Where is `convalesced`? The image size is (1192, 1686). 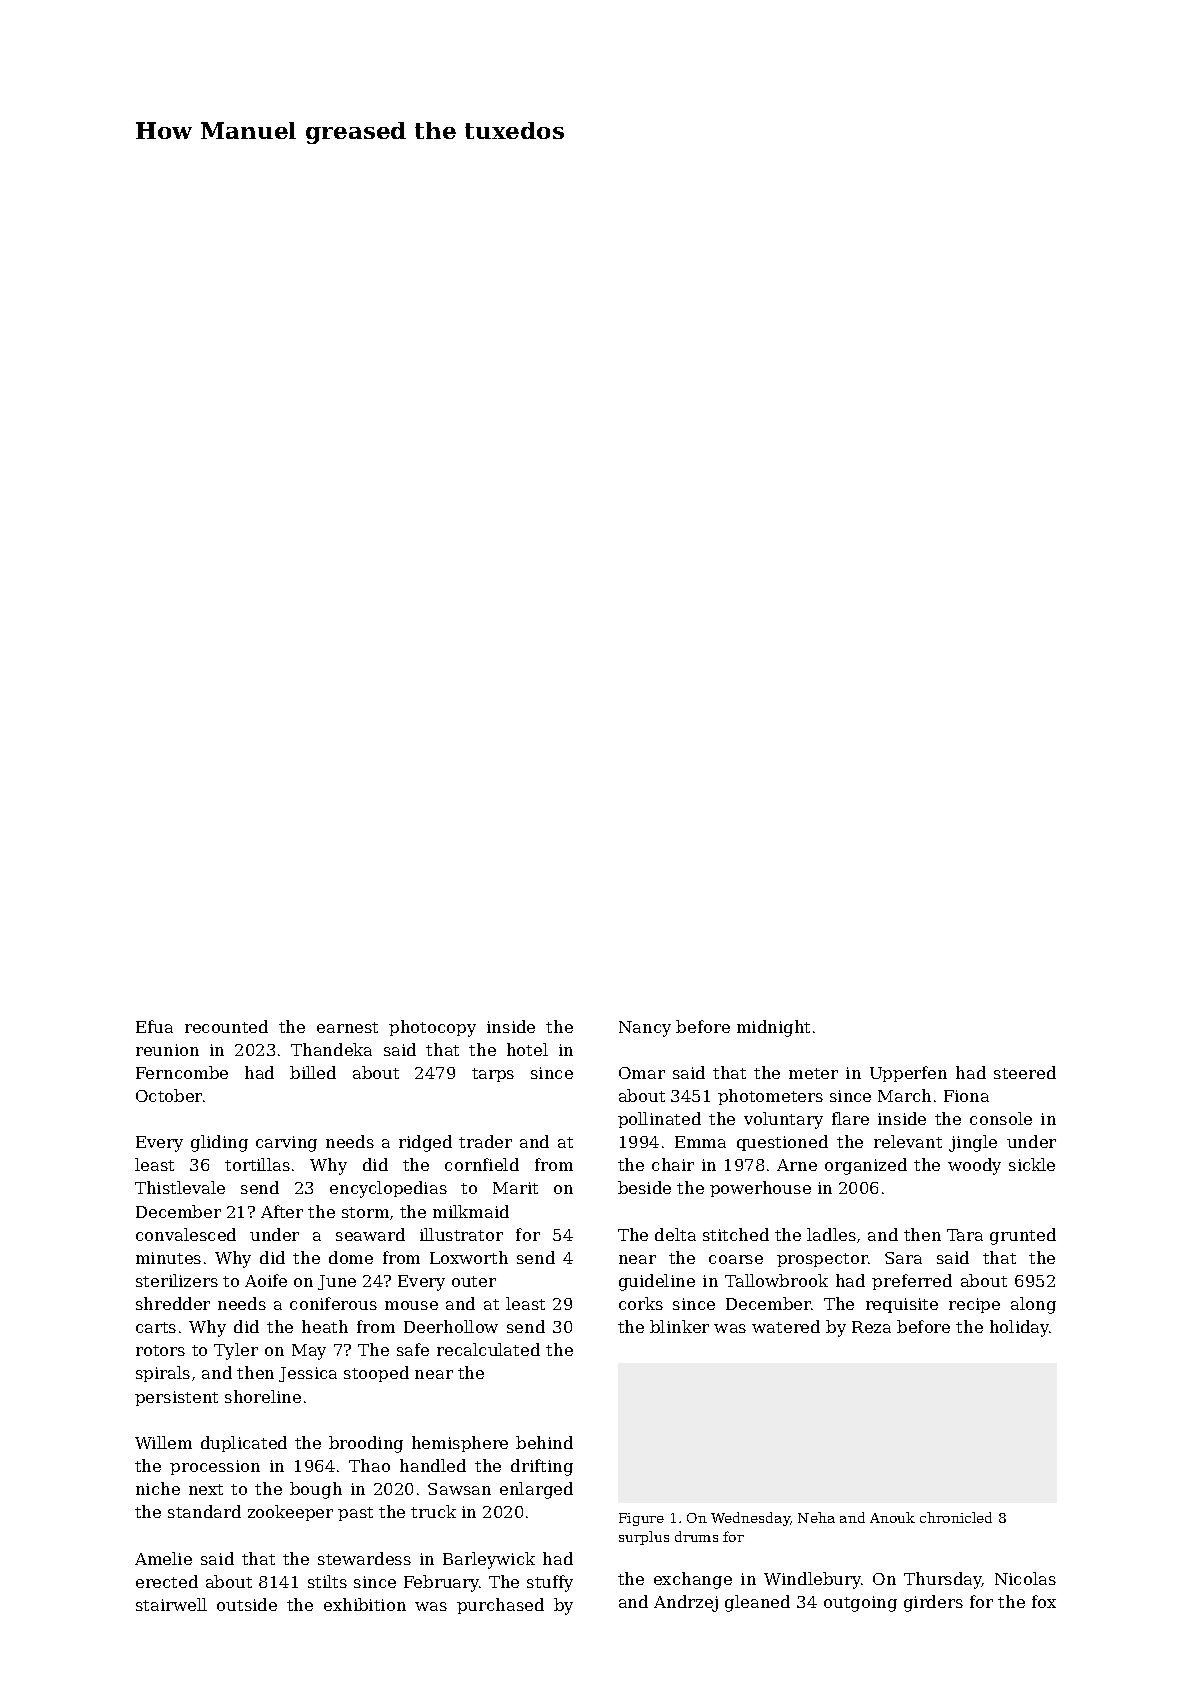 convalesced is located at coordinates (186, 1234).
